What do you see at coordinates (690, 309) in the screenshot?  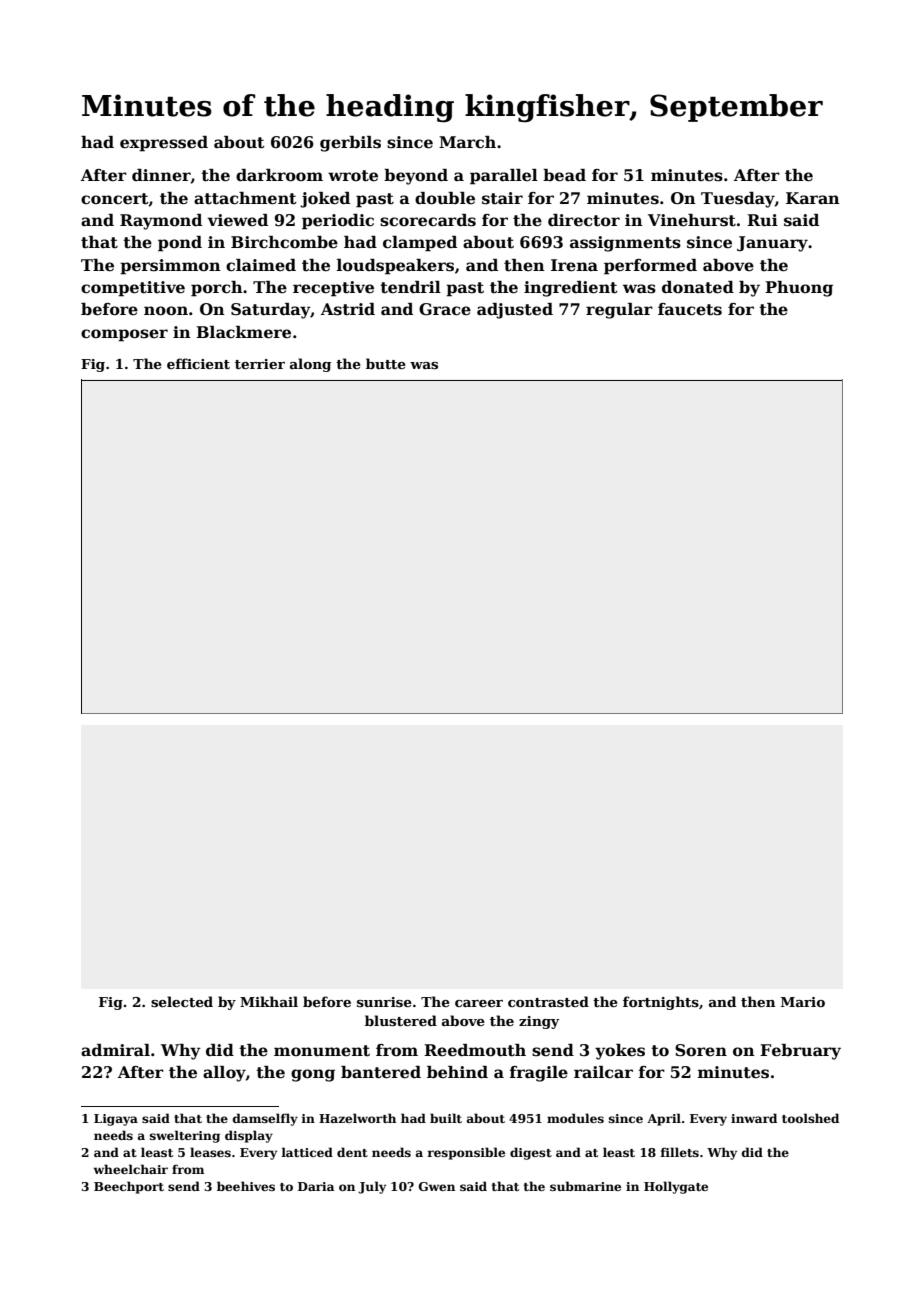 I see `faucets` at bounding box center [690, 309].
